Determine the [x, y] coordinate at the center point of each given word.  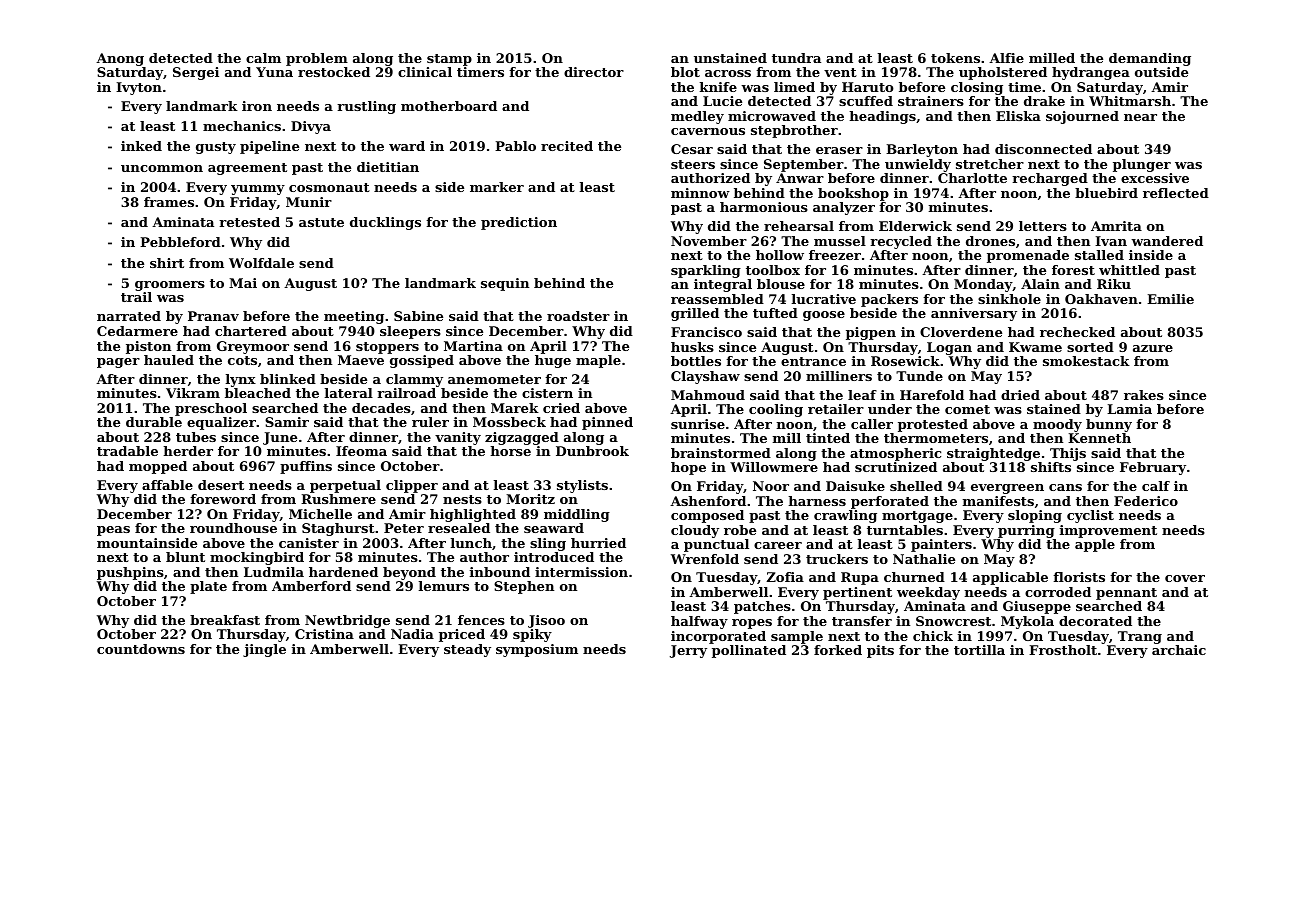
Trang [1140, 637]
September [804, 165]
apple [1095, 545]
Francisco [706, 332]
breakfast [225, 620]
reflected [1176, 193]
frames [169, 202]
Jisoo [546, 621]
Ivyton [139, 88]
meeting [354, 317]
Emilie [1170, 299]
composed [707, 516]
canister [309, 543]
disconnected [1043, 149]
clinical [425, 72]
